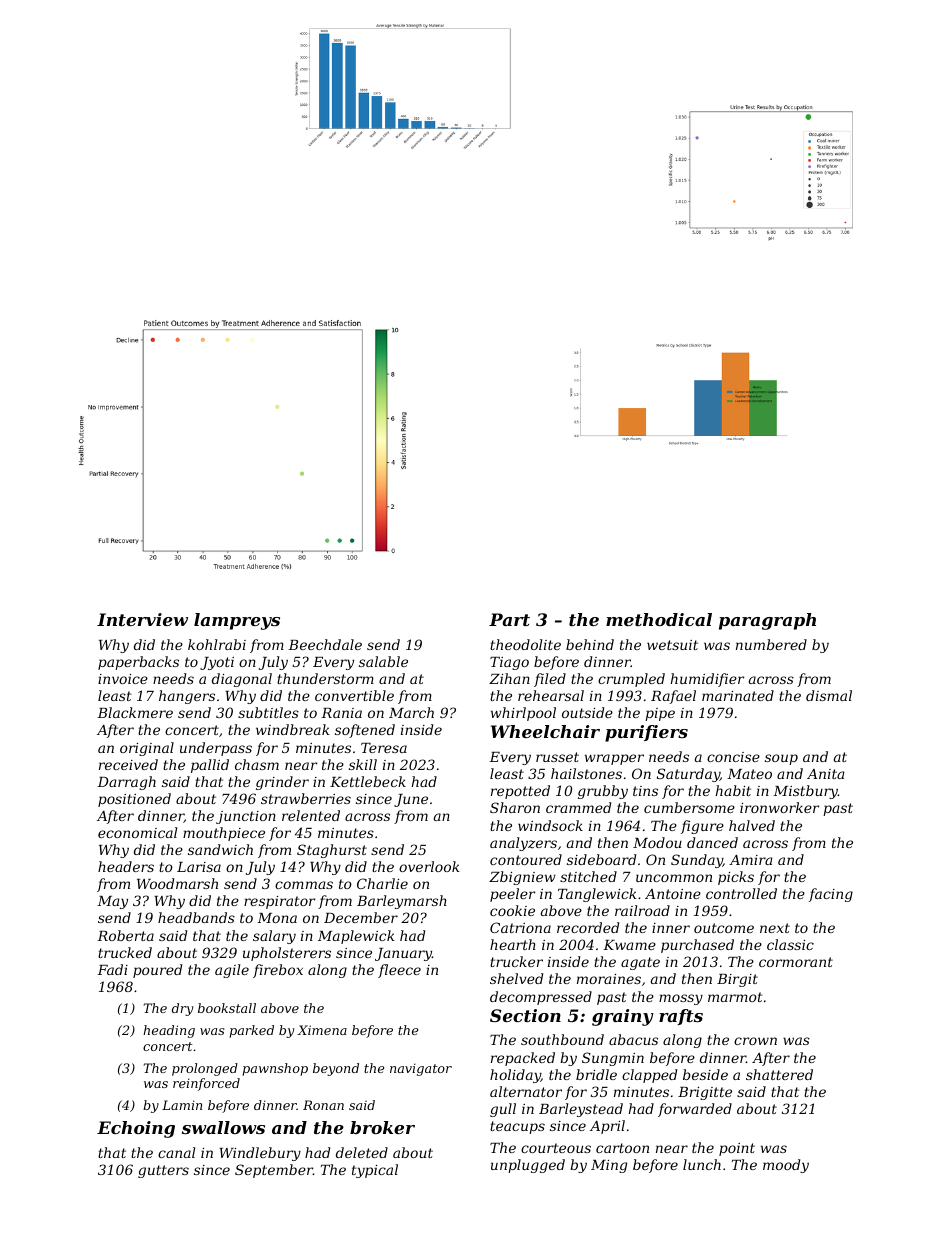  What do you see at coordinates (274, 937) in the document?
I see `salary` at bounding box center [274, 937].
